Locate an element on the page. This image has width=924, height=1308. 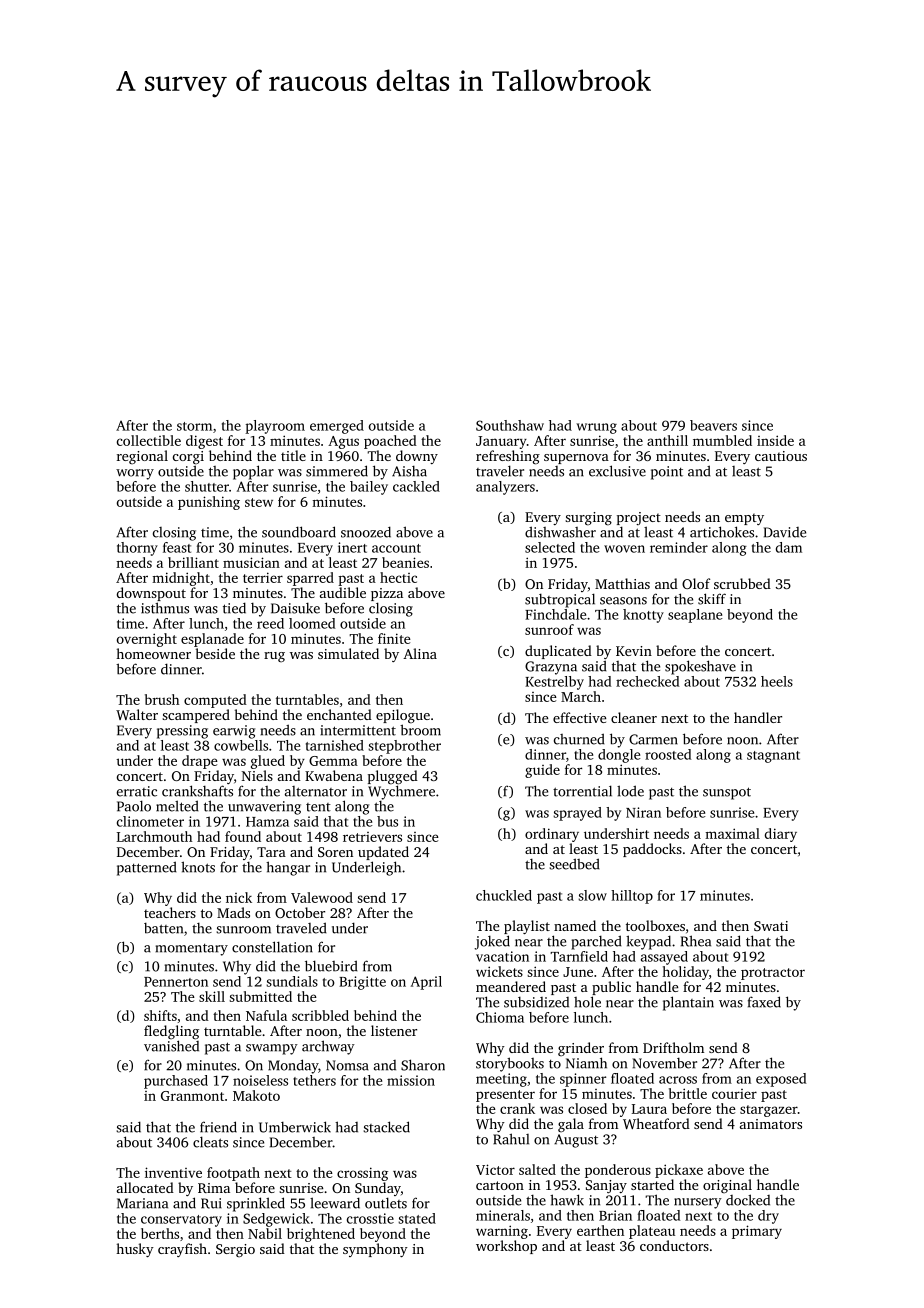
hilltop is located at coordinates (632, 897).
